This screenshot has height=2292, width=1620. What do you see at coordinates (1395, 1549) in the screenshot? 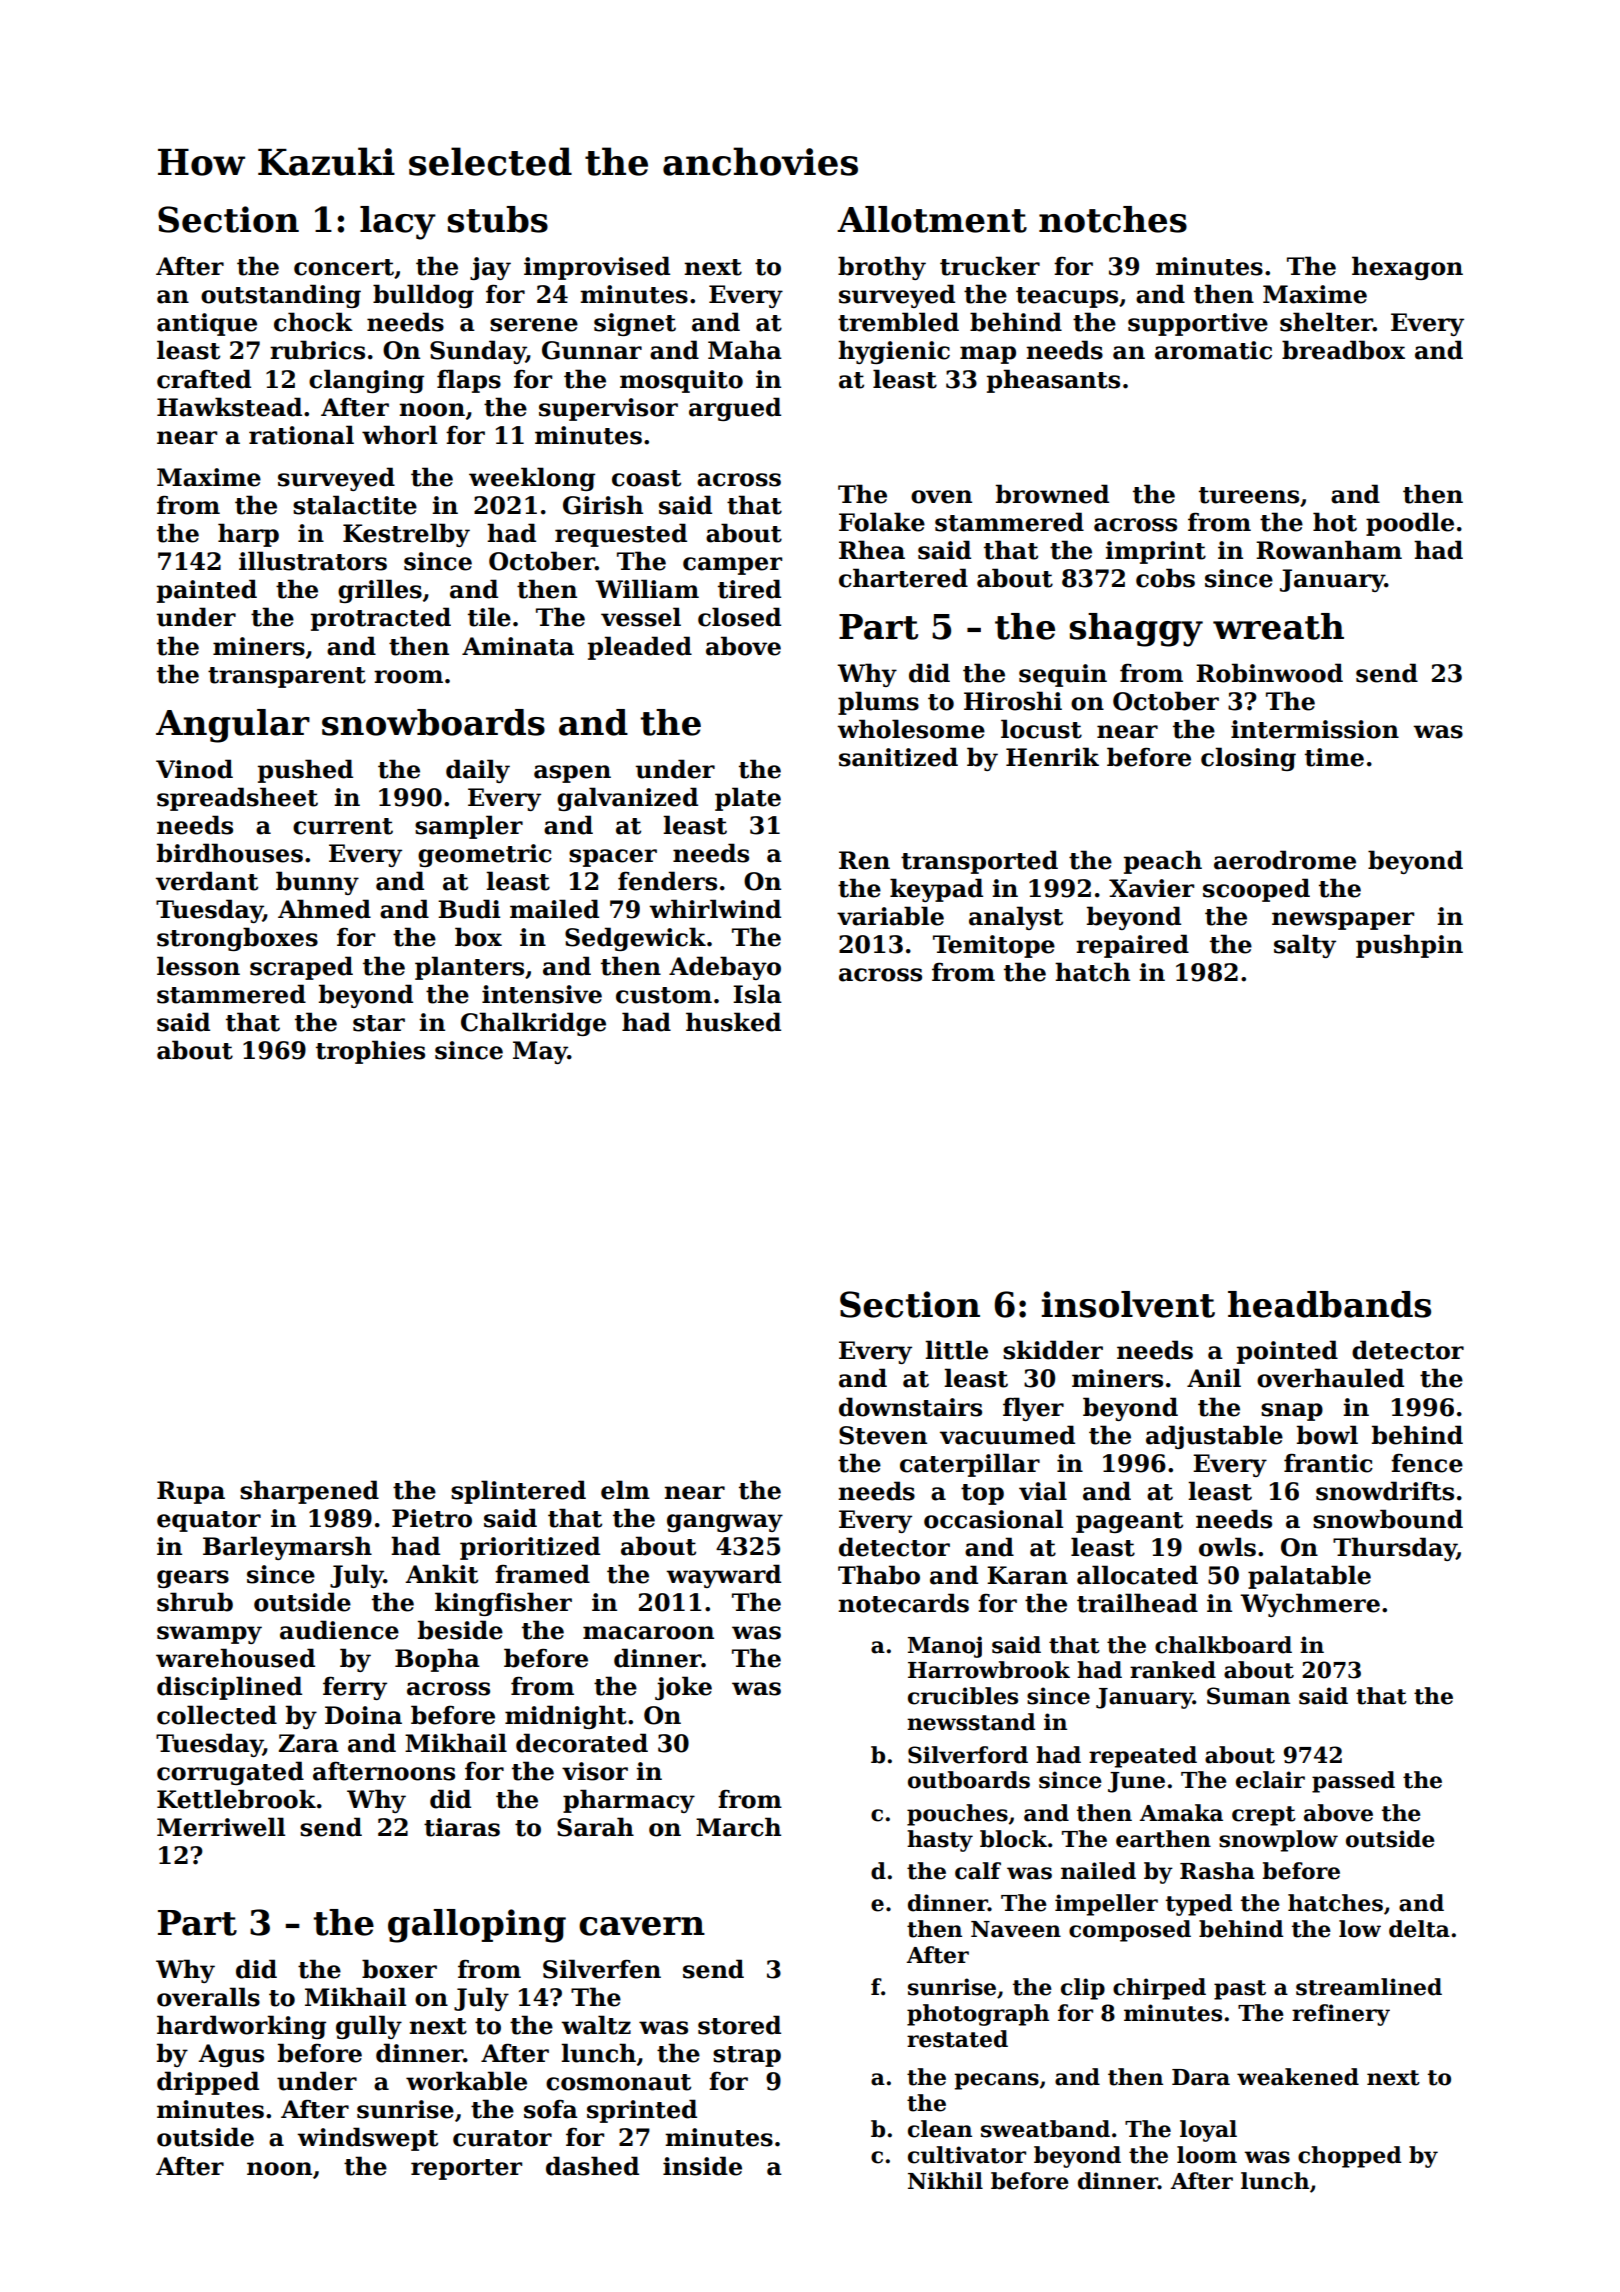
I see `Thursday` at bounding box center [1395, 1549].
